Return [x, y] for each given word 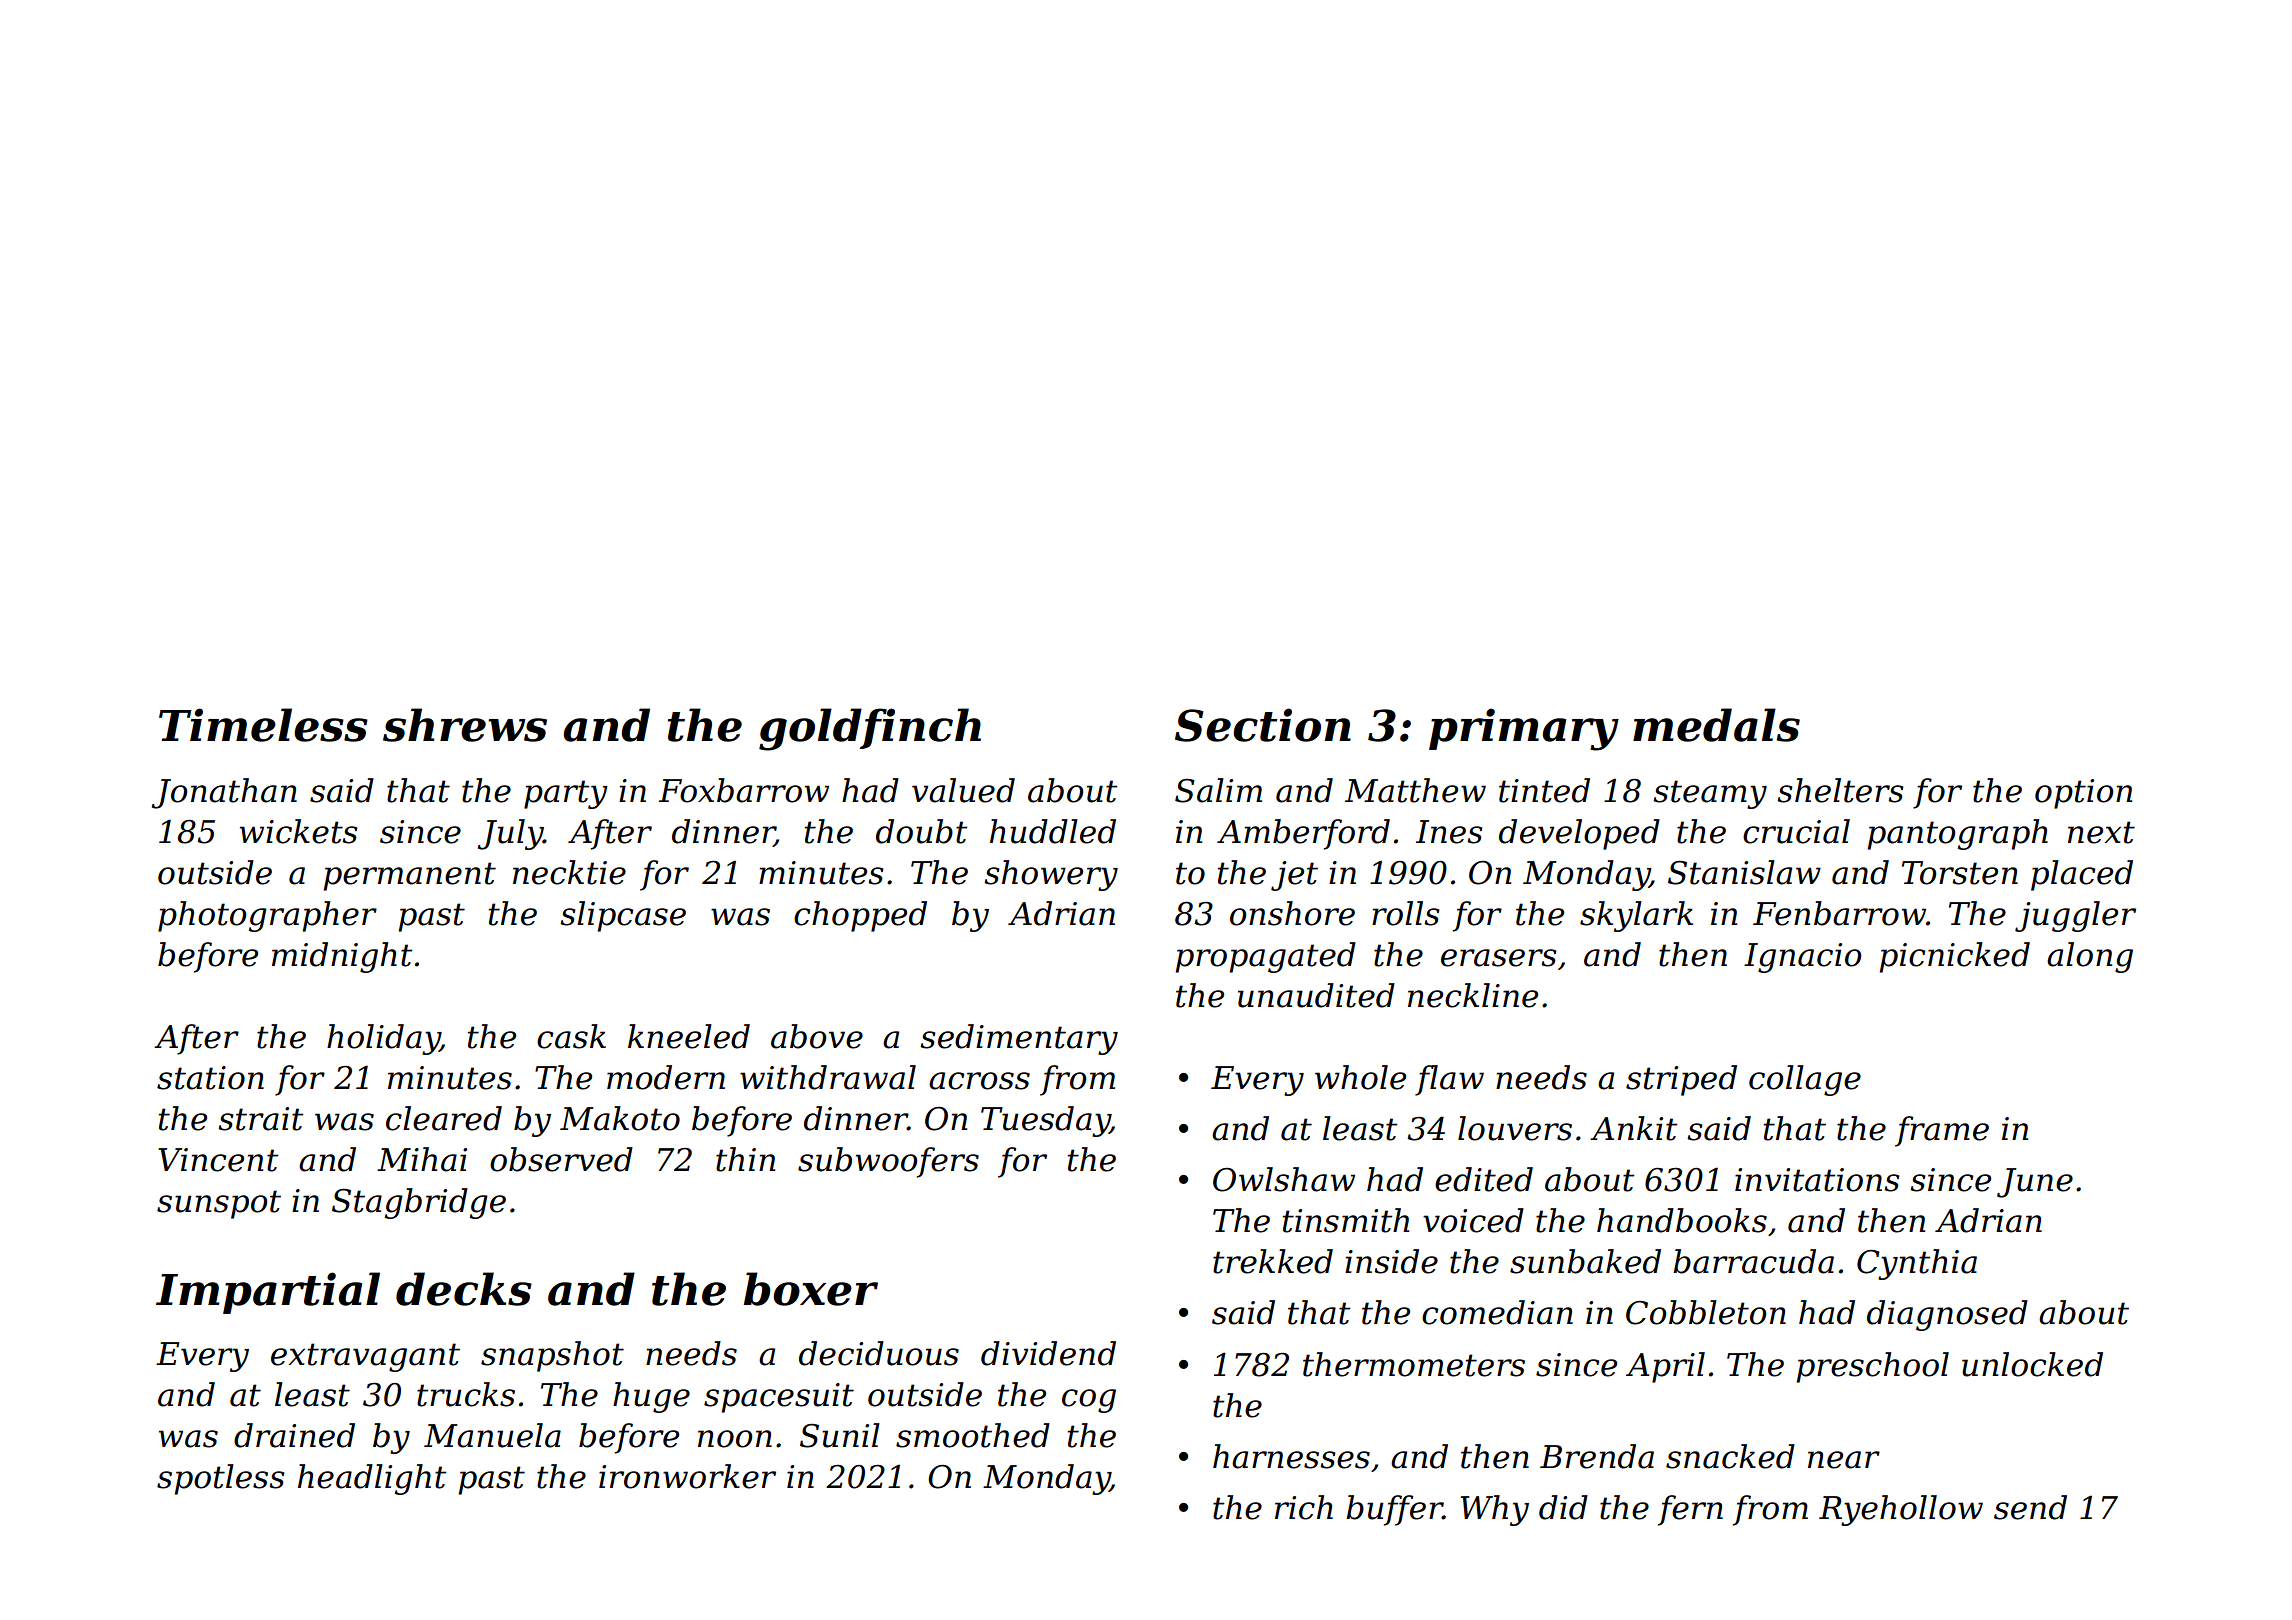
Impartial [268, 1293]
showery [1051, 875]
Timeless [263, 725]
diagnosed [1947, 1315]
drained [294, 1435]
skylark [1636, 916]
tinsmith [1346, 1220]
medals [1716, 725]
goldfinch [870, 729]
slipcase [623, 916]
